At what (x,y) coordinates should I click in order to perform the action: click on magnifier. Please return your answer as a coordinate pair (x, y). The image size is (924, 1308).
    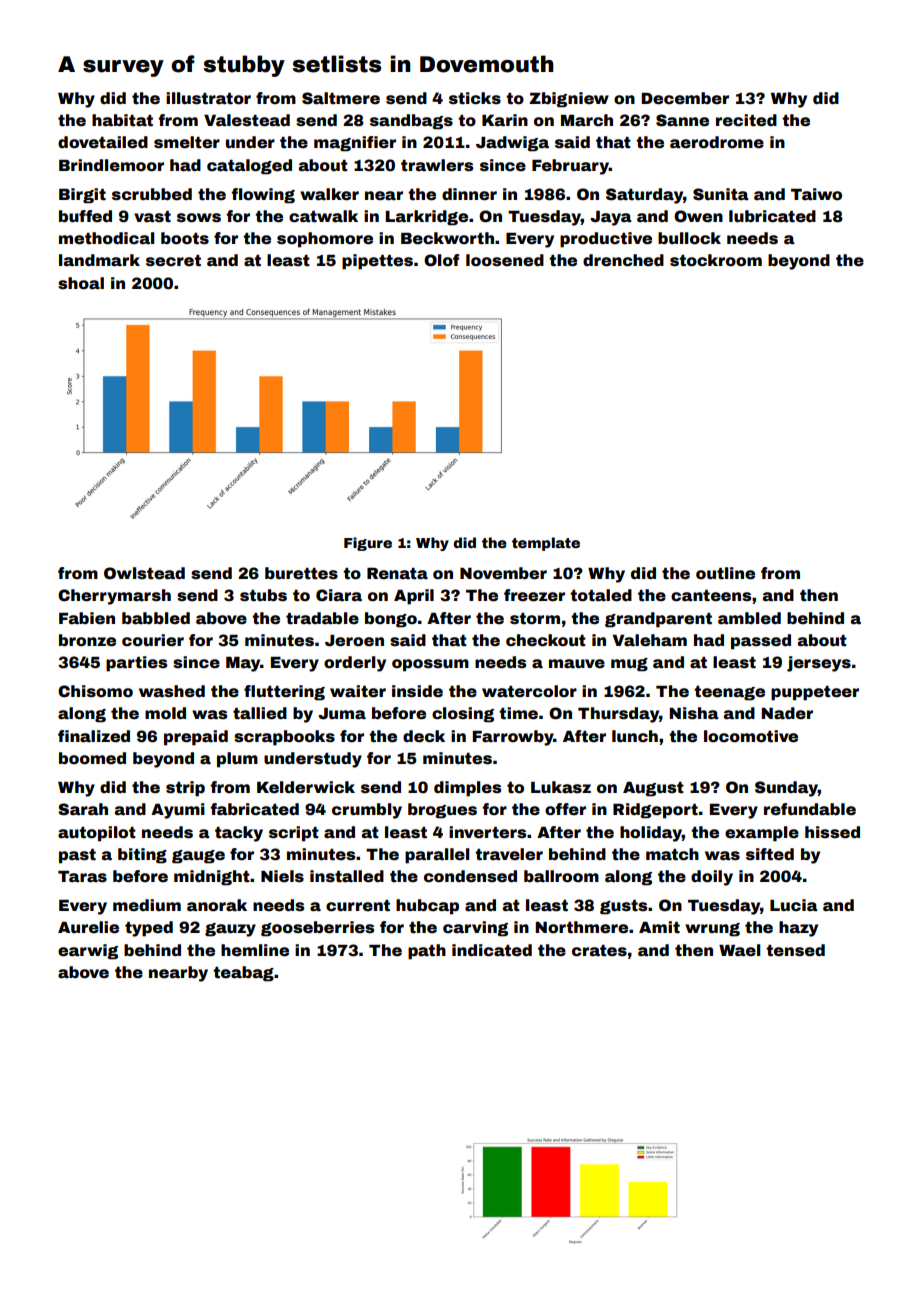
    Looking at the image, I should click on (355, 144).
